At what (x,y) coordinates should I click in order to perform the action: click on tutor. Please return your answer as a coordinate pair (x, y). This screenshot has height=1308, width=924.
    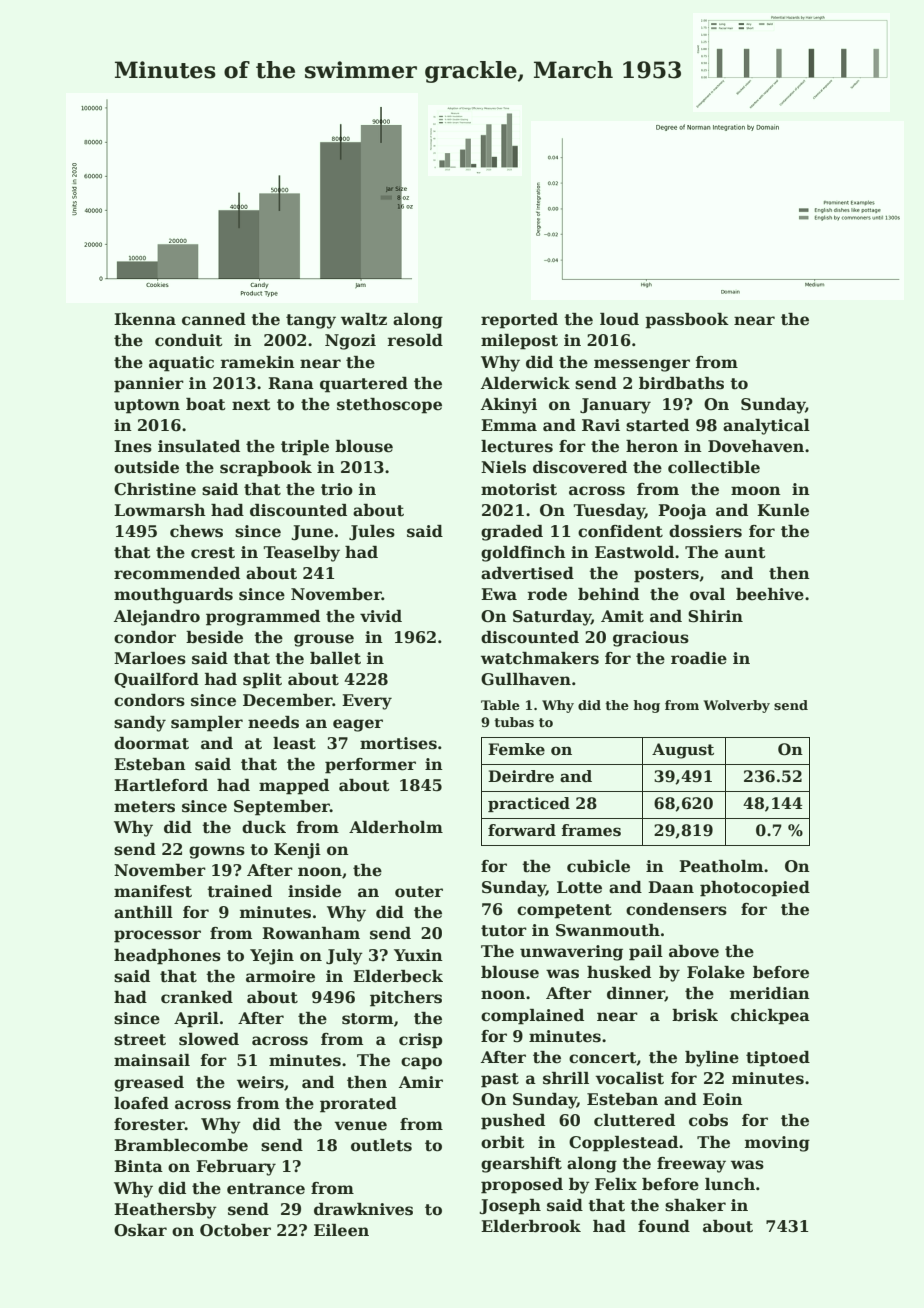
    Looking at the image, I should click on (504, 931).
